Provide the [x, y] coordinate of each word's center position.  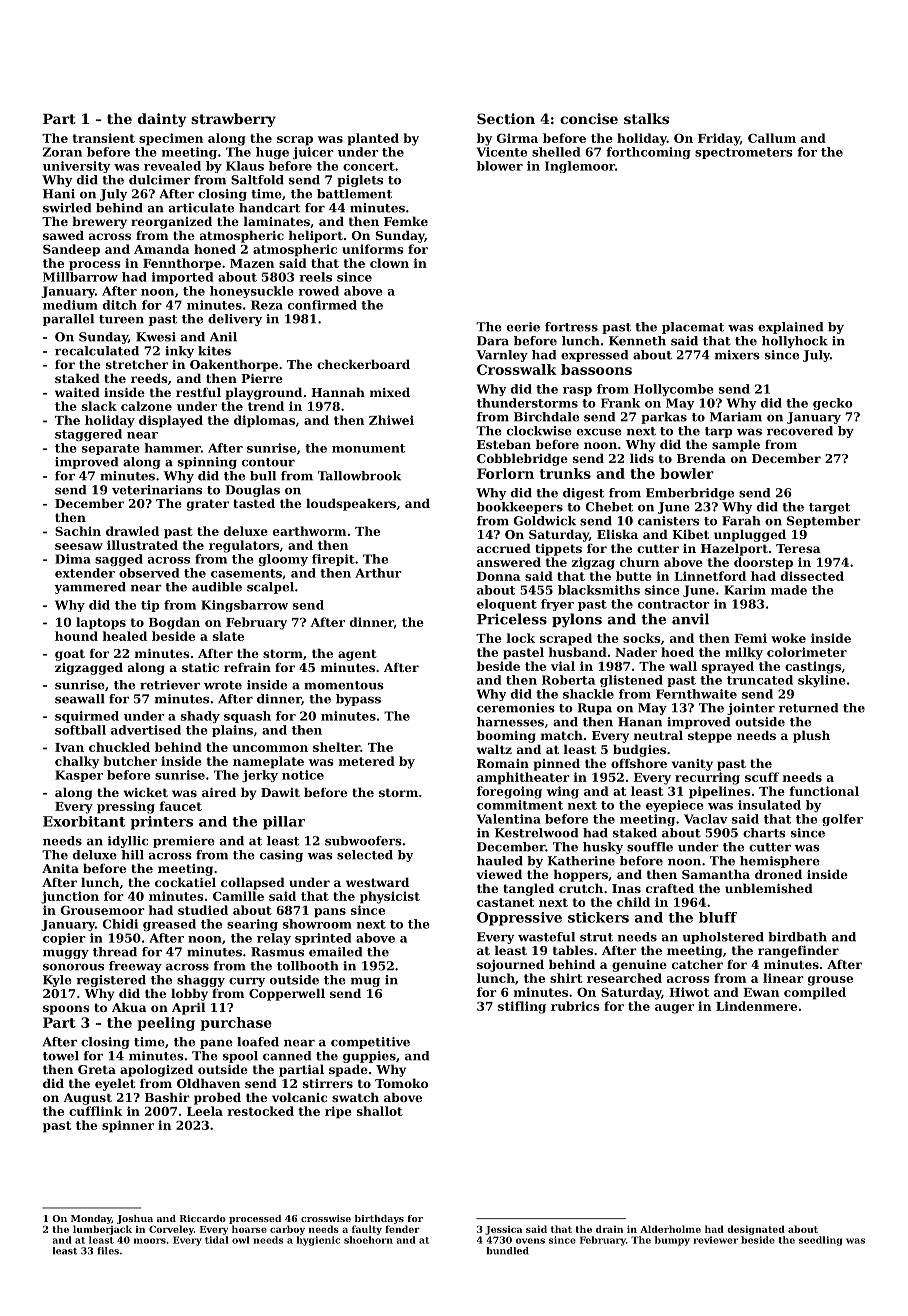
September [824, 522]
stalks [646, 118]
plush [811, 736]
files [108, 1251]
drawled [132, 531]
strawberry [233, 120]
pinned [557, 764]
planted [373, 139]
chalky [77, 762]
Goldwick [545, 521]
